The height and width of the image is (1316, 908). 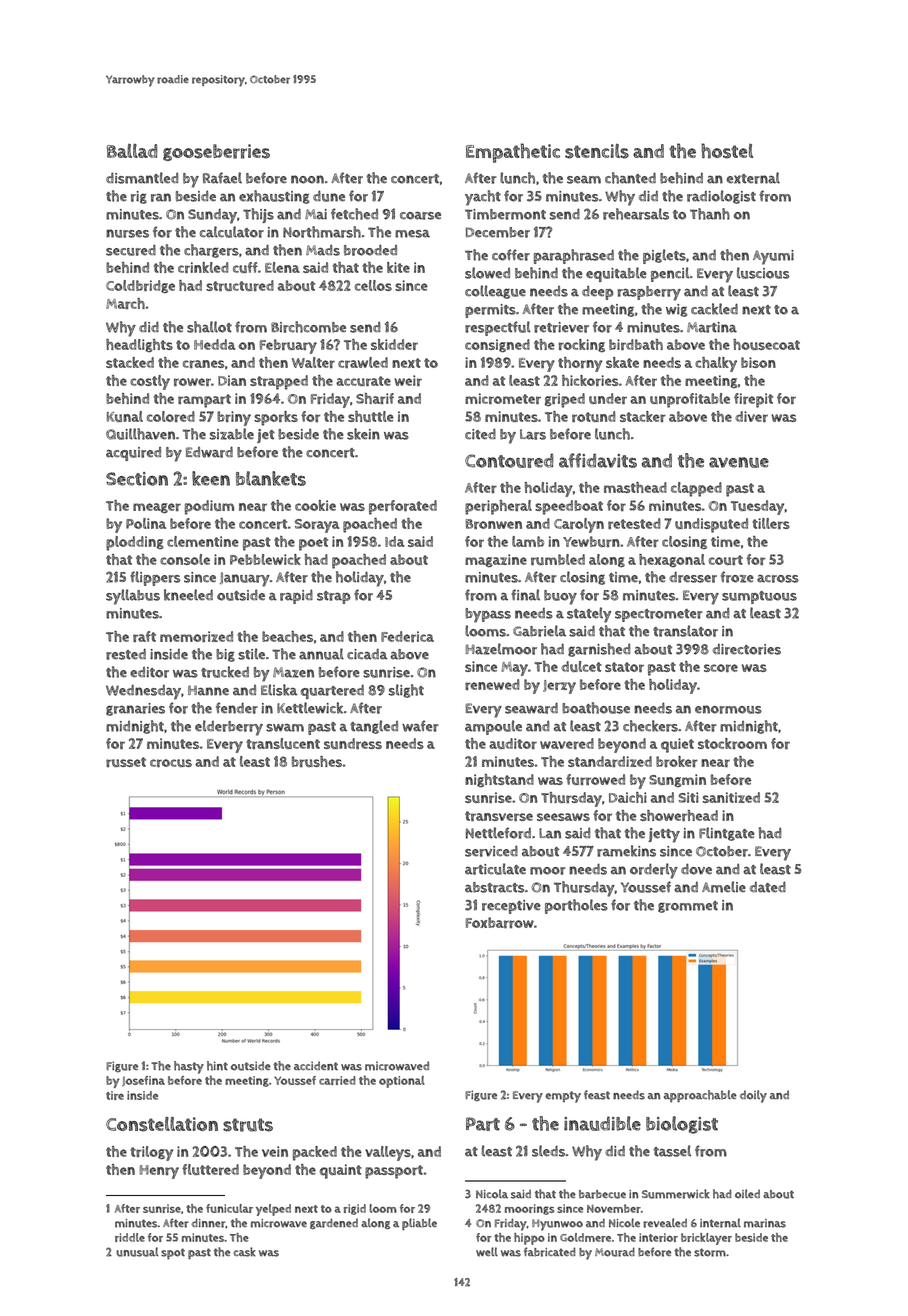 I want to click on passport, so click(x=394, y=1172).
